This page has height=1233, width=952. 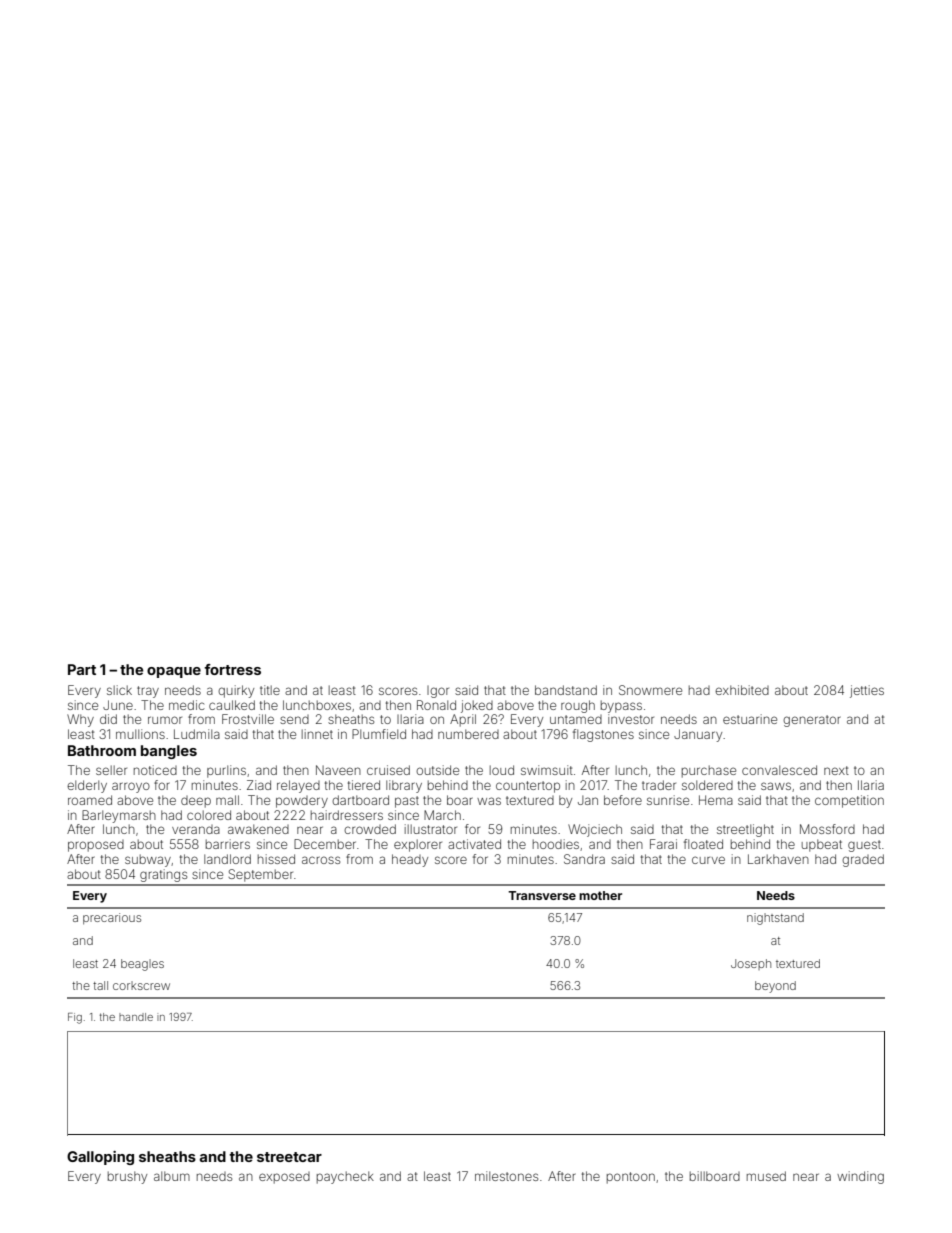 What do you see at coordinates (284, 1178) in the page?
I see `exposed` at bounding box center [284, 1178].
